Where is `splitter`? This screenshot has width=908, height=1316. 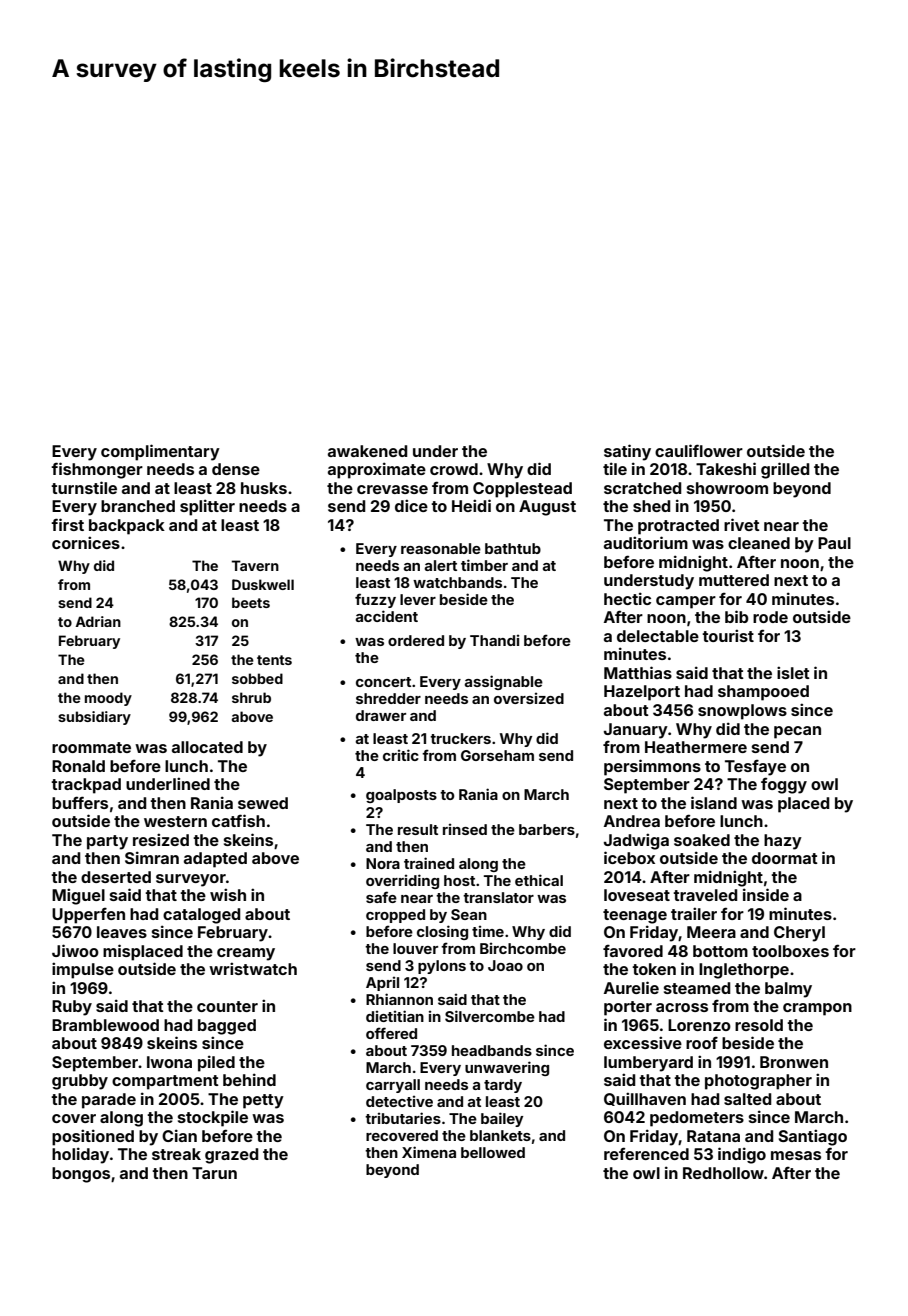 splitter is located at coordinates (207, 507).
